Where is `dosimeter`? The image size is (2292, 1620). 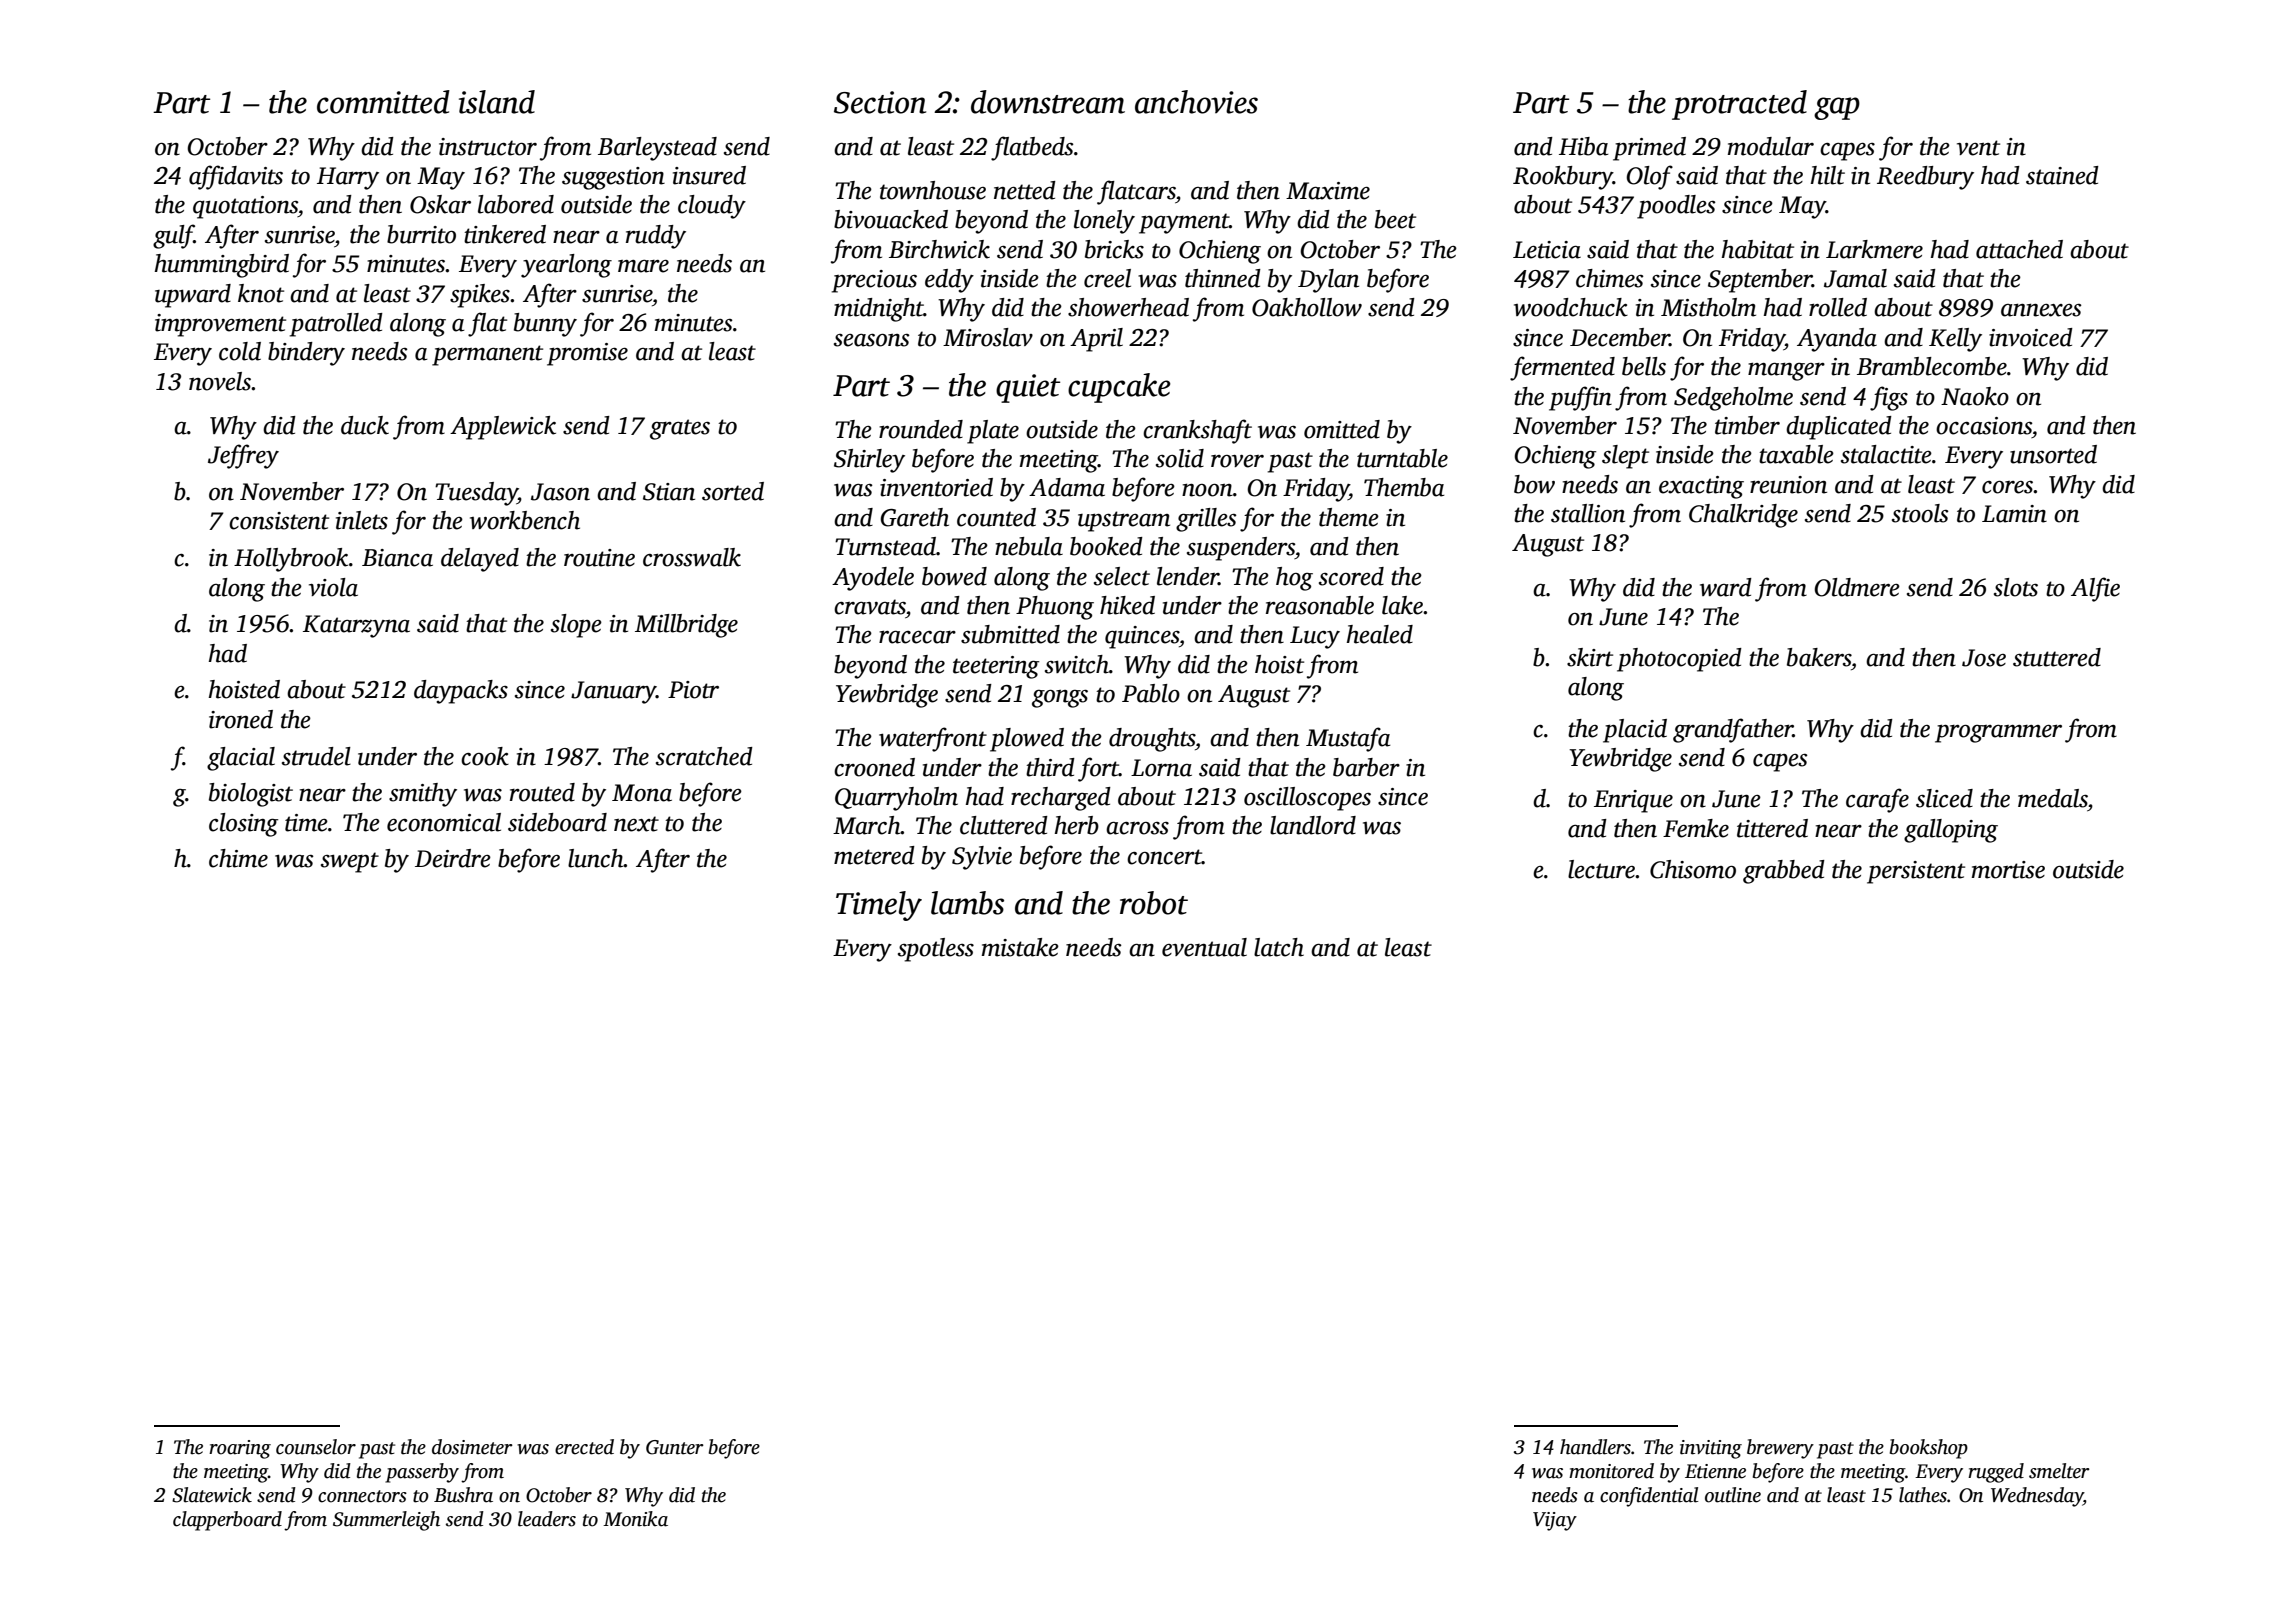
dosimeter is located at coordinates (472, 1447).
